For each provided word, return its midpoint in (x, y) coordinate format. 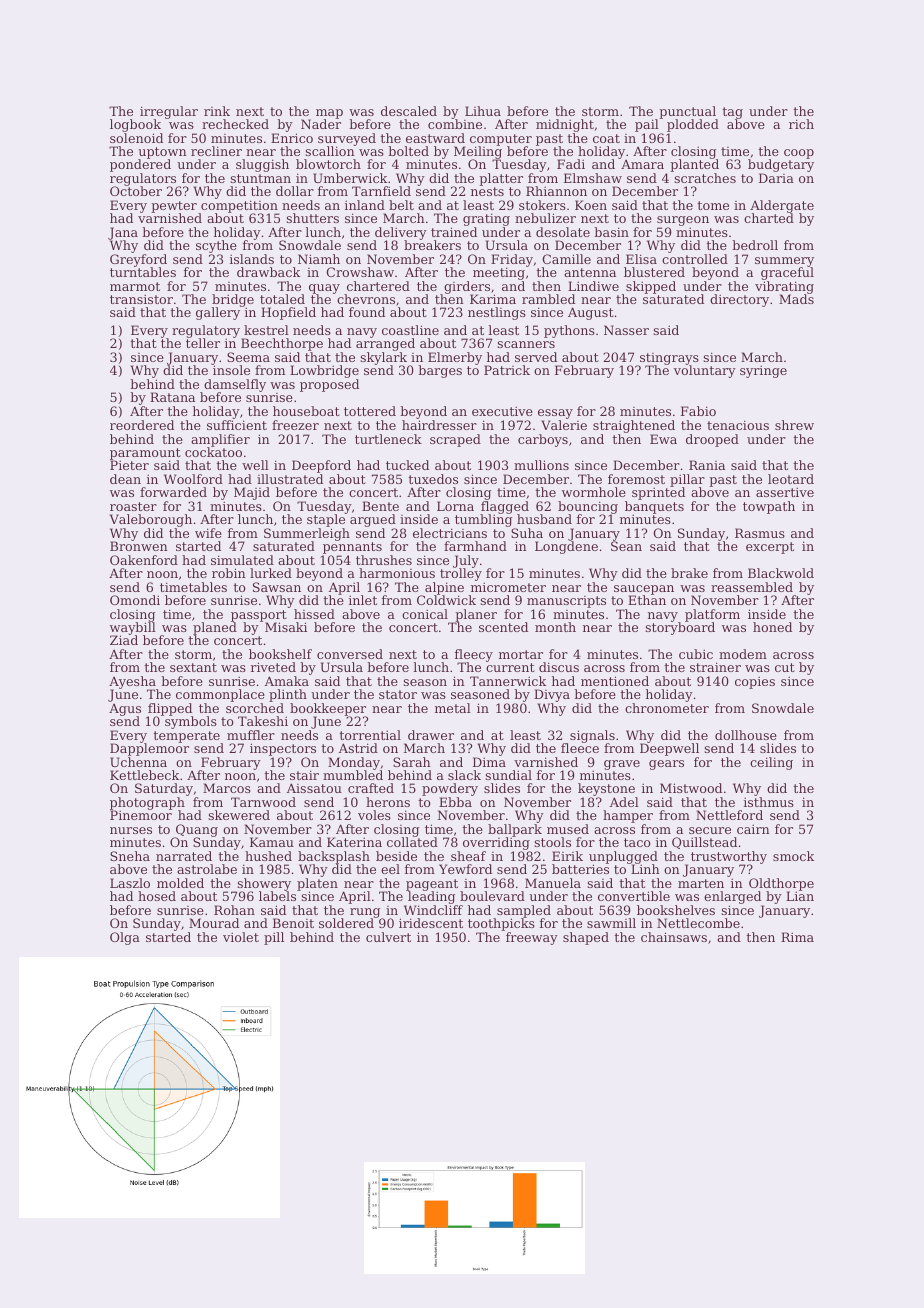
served (536, 357)
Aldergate (782, 207)
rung (365, 913)
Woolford (193, 479)
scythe (216, 246)
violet (241, 937)
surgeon (683, 221)
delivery (400, 234)
